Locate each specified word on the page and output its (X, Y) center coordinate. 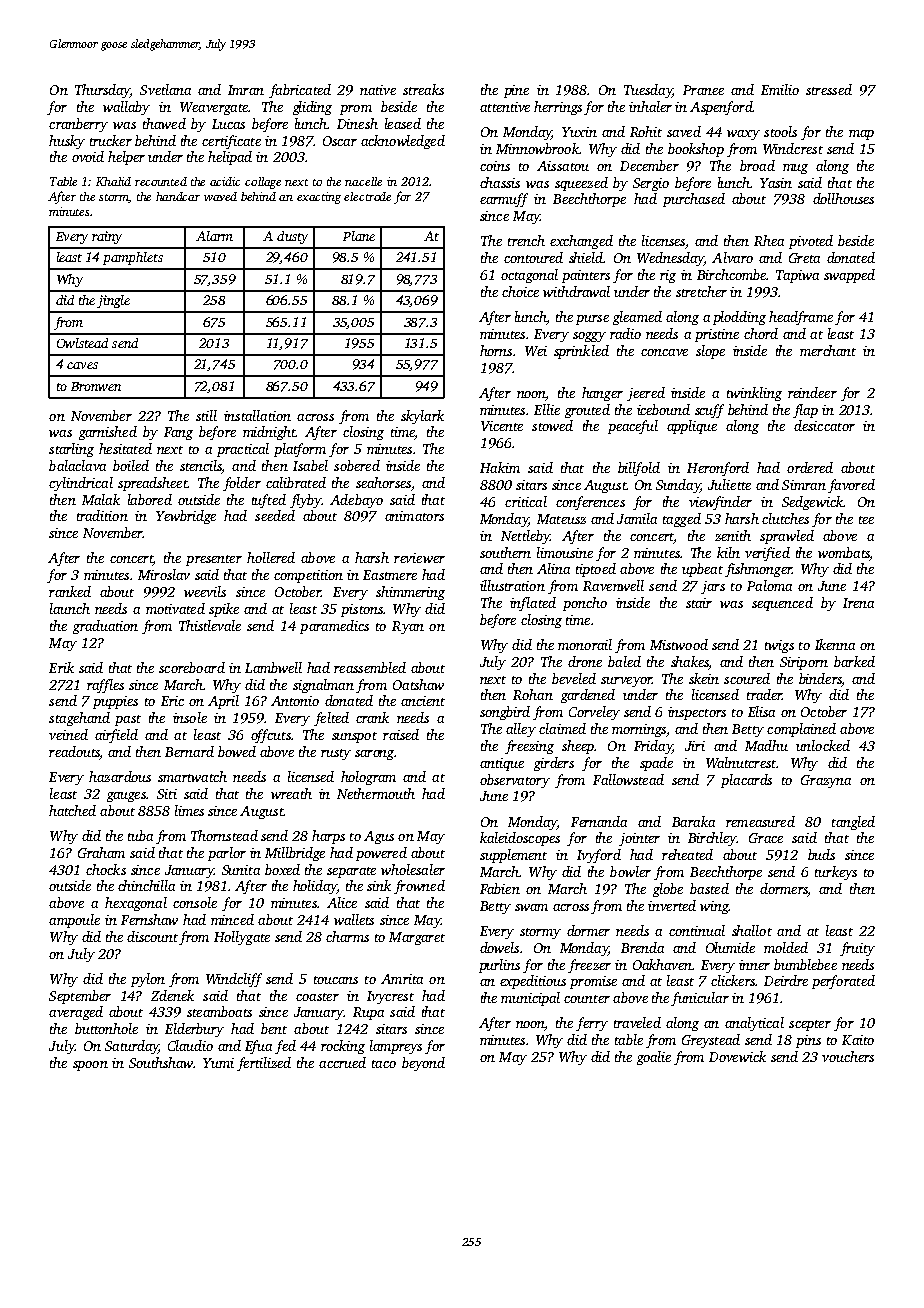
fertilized (264, 1064)
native (378, 90)
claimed (562, 728)
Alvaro (732, 257)
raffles (105, 686)
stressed (829, 89)
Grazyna (826, 781)
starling (71, 450)
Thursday (102, 91)
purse (592, 320)
